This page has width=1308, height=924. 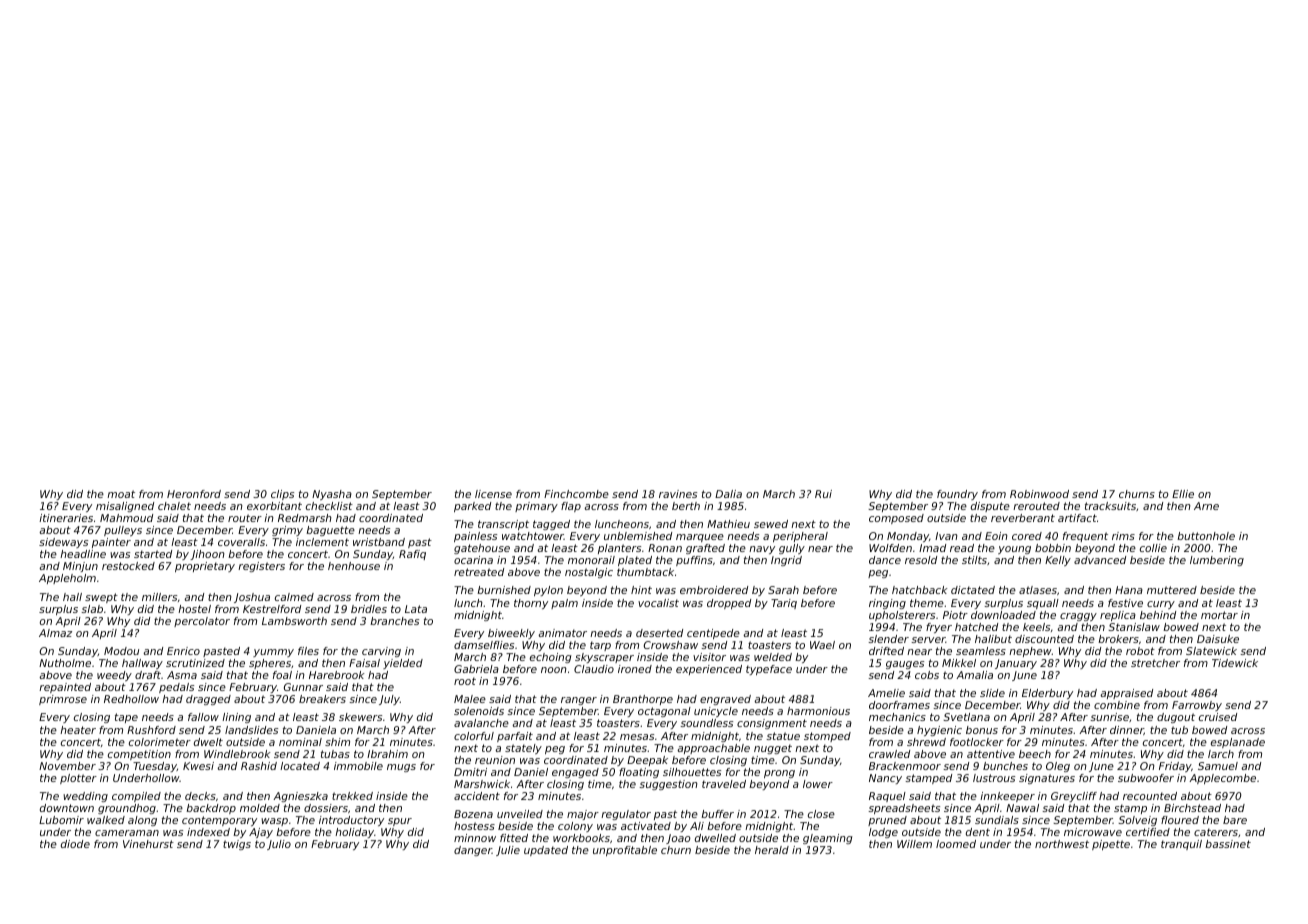 I want to click on tagged, so click(x=551, y=525).
